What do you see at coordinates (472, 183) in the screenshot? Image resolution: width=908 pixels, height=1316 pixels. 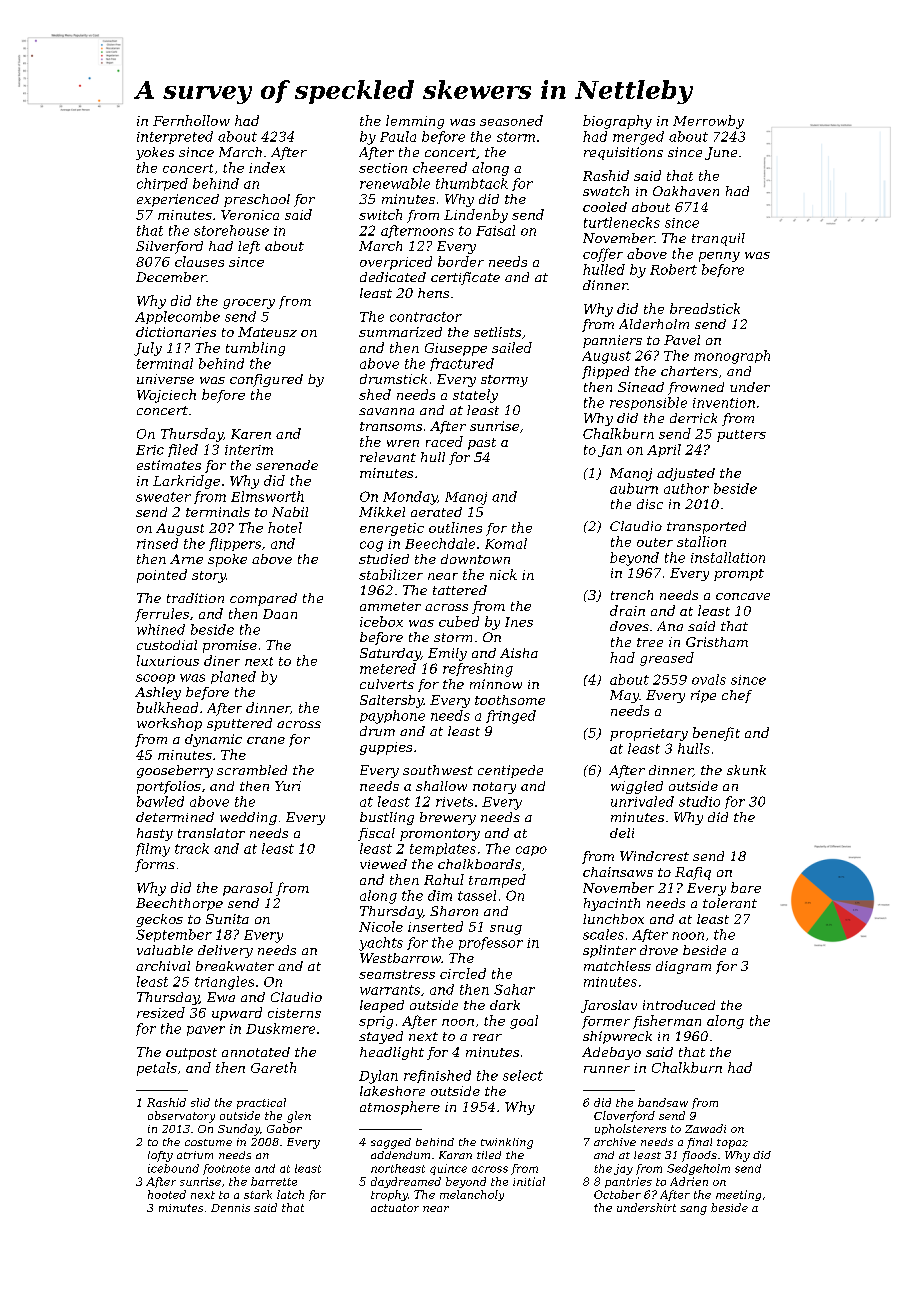 I see `thumbtack` at bounding box center [472, 183].
